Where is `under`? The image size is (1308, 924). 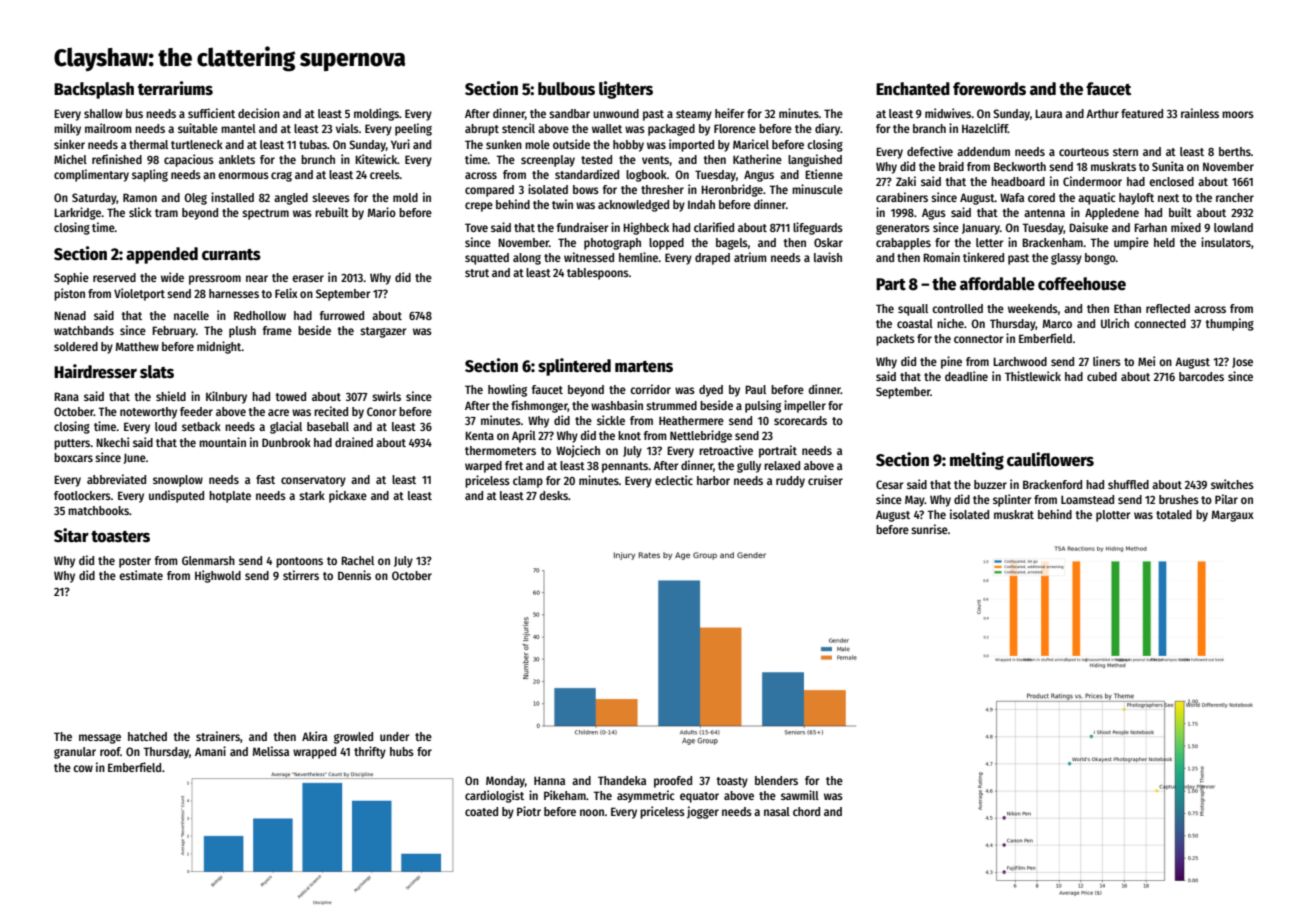
under is located at coordinates (395, 736).
